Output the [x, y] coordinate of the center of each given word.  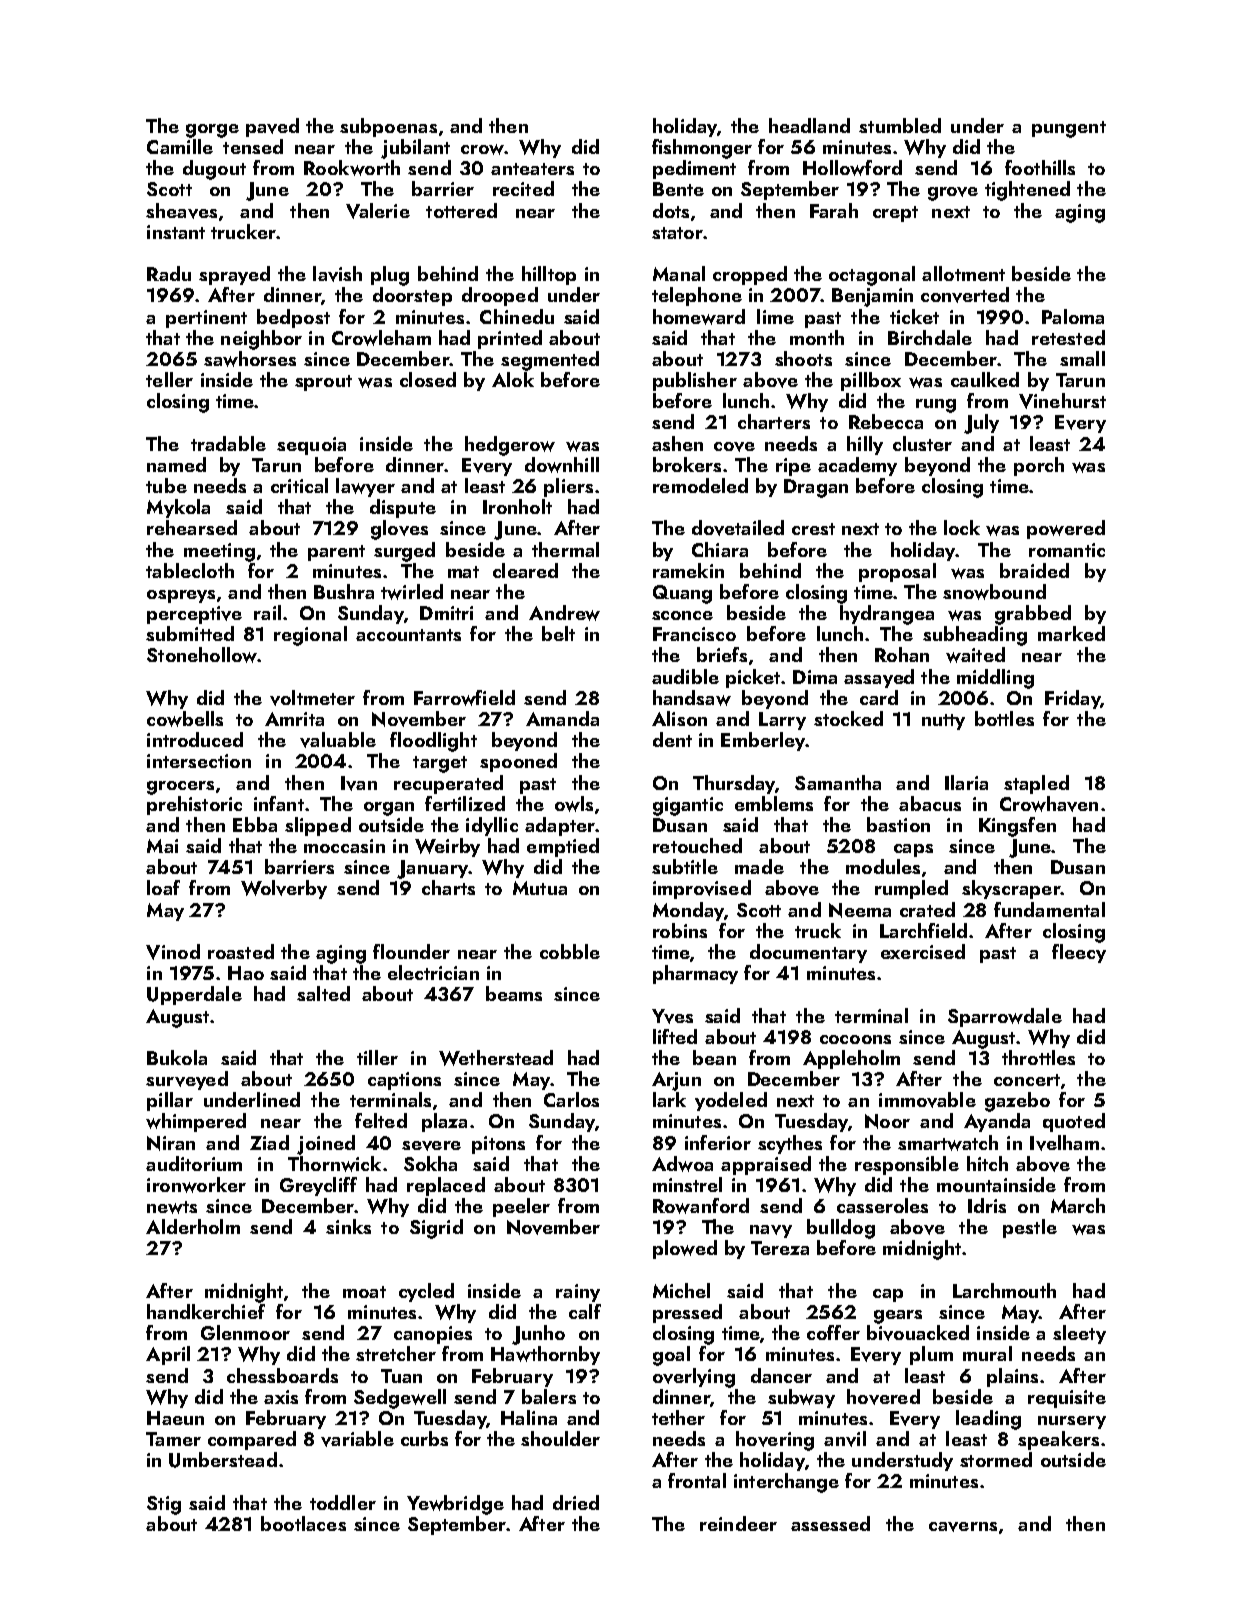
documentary [808, 953]
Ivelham [1064, 1143]
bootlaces [303, 1523]
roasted [241, 951]
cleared [525, 570]
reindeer [738, 1523]
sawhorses [250, 359]
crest [813, 529]
